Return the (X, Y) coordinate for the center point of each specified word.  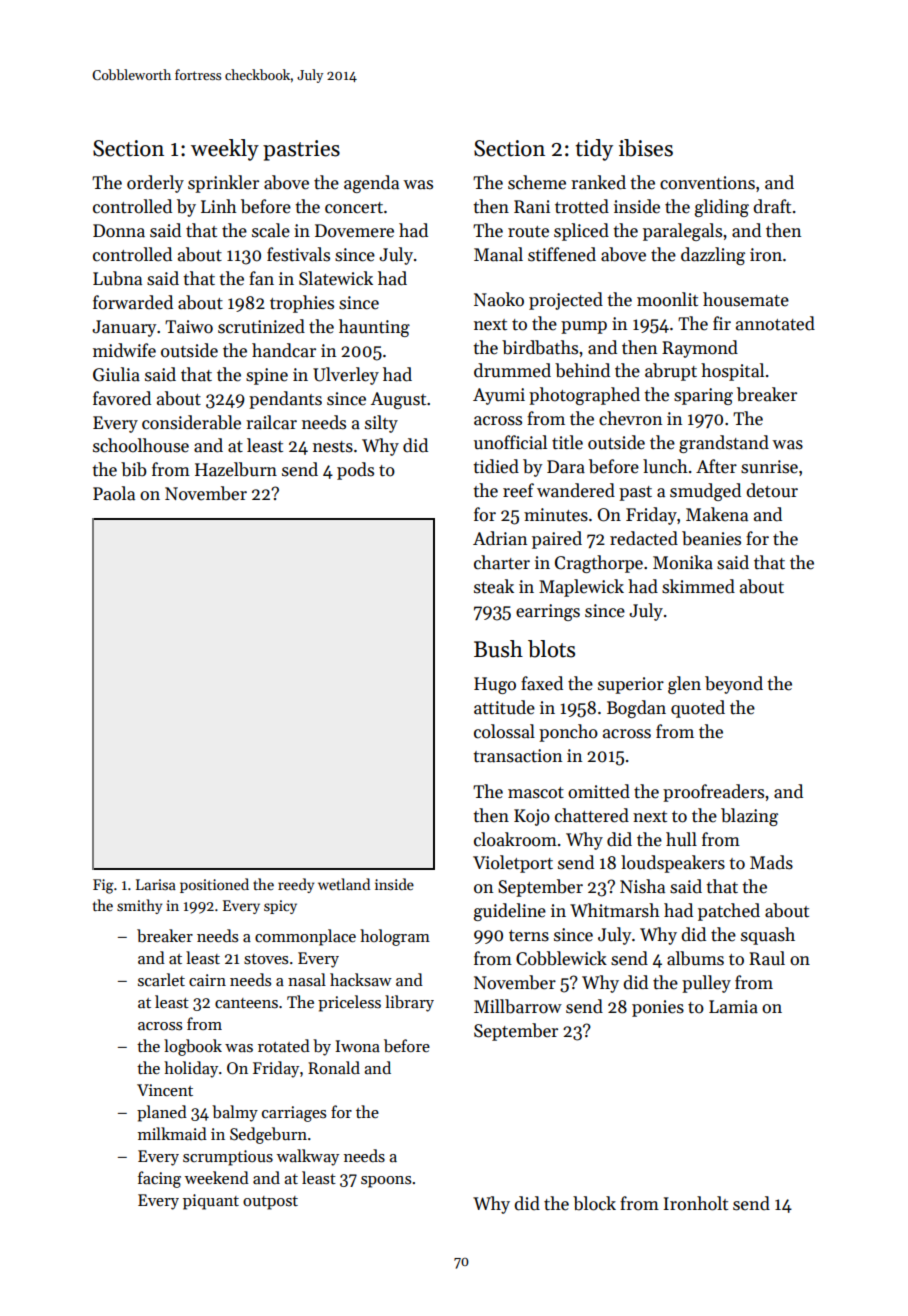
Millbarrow (518, 1006)
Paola (114, 493)
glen (684, 685)
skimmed (698, 586)
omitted (599, 791)
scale (271, 230)
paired (557, 540)
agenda (371, 184)
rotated (284, 1045)
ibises (646, 148)
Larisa (156, 884)
